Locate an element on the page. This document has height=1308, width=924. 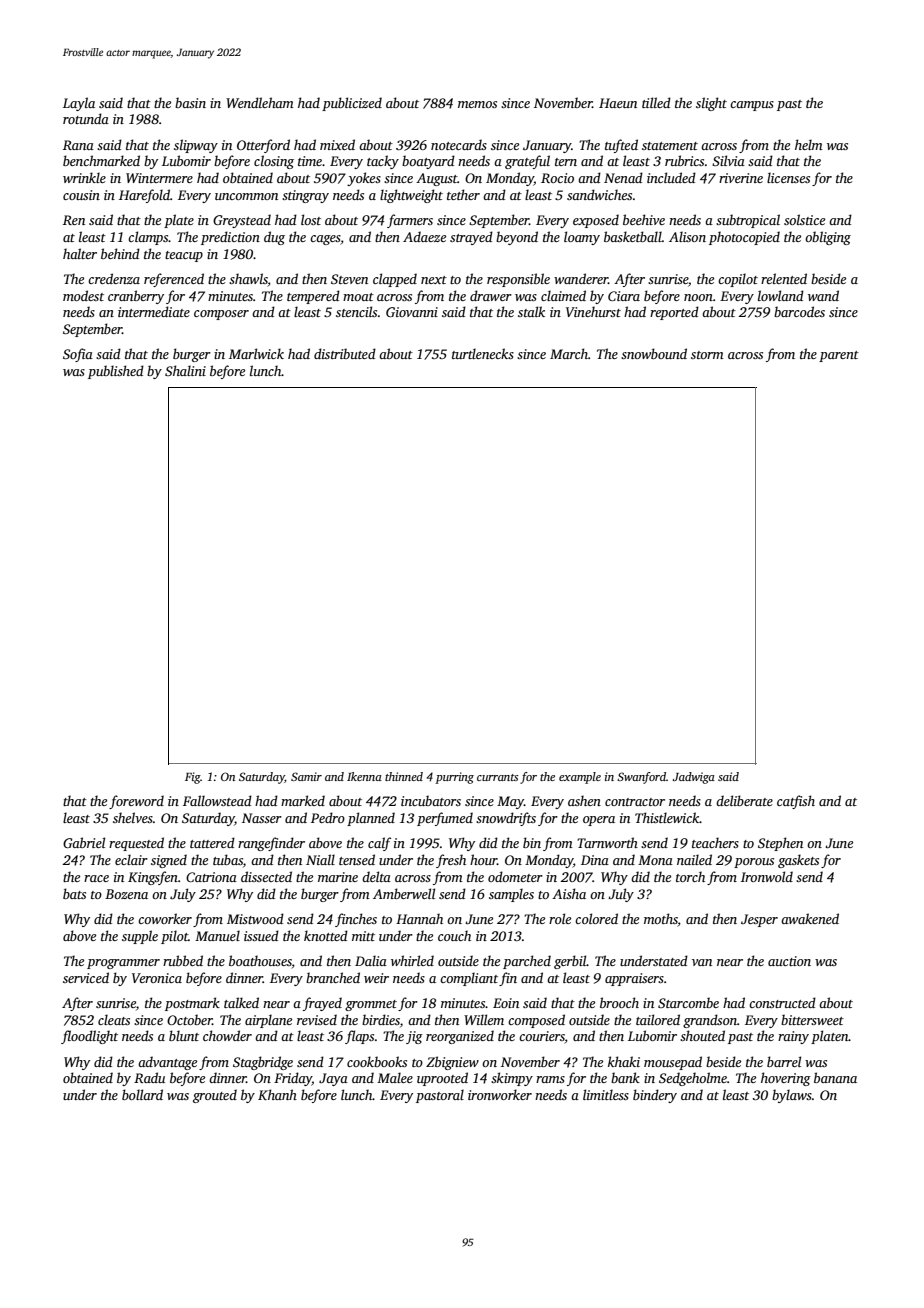
storm is located at coordinates (707, 355).
